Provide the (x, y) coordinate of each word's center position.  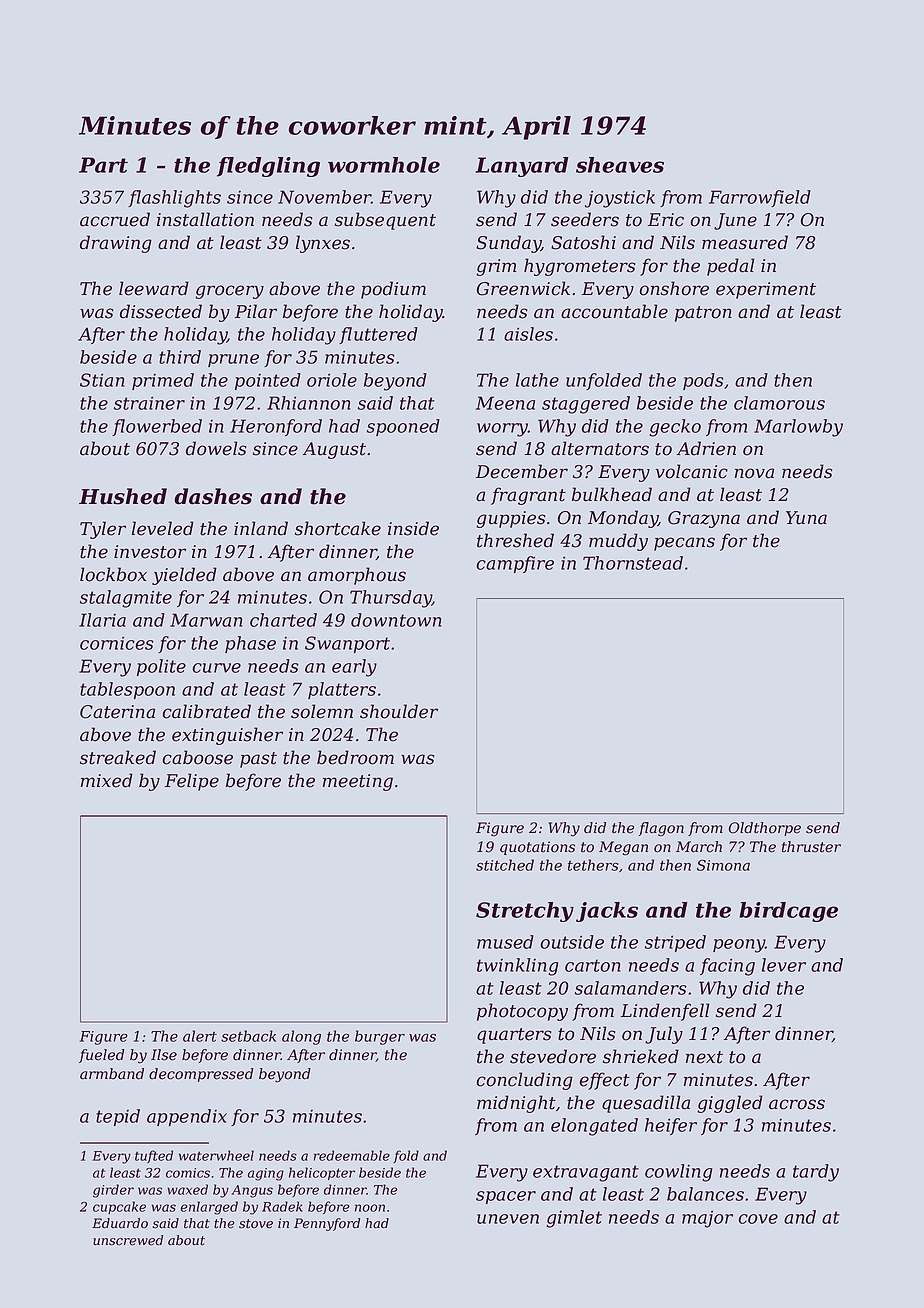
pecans (684, 544)
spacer (506, 1197)
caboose (197, 757)
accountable (614, 311)
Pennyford (327, 1224)
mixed (107, 780)
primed (163, 381)
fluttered (378, 335)
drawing (116, 244)
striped (675, 943)
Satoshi (583, 242)
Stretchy (525, 912)
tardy (816, 1173)
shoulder (399, 711)
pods (703, 381)
